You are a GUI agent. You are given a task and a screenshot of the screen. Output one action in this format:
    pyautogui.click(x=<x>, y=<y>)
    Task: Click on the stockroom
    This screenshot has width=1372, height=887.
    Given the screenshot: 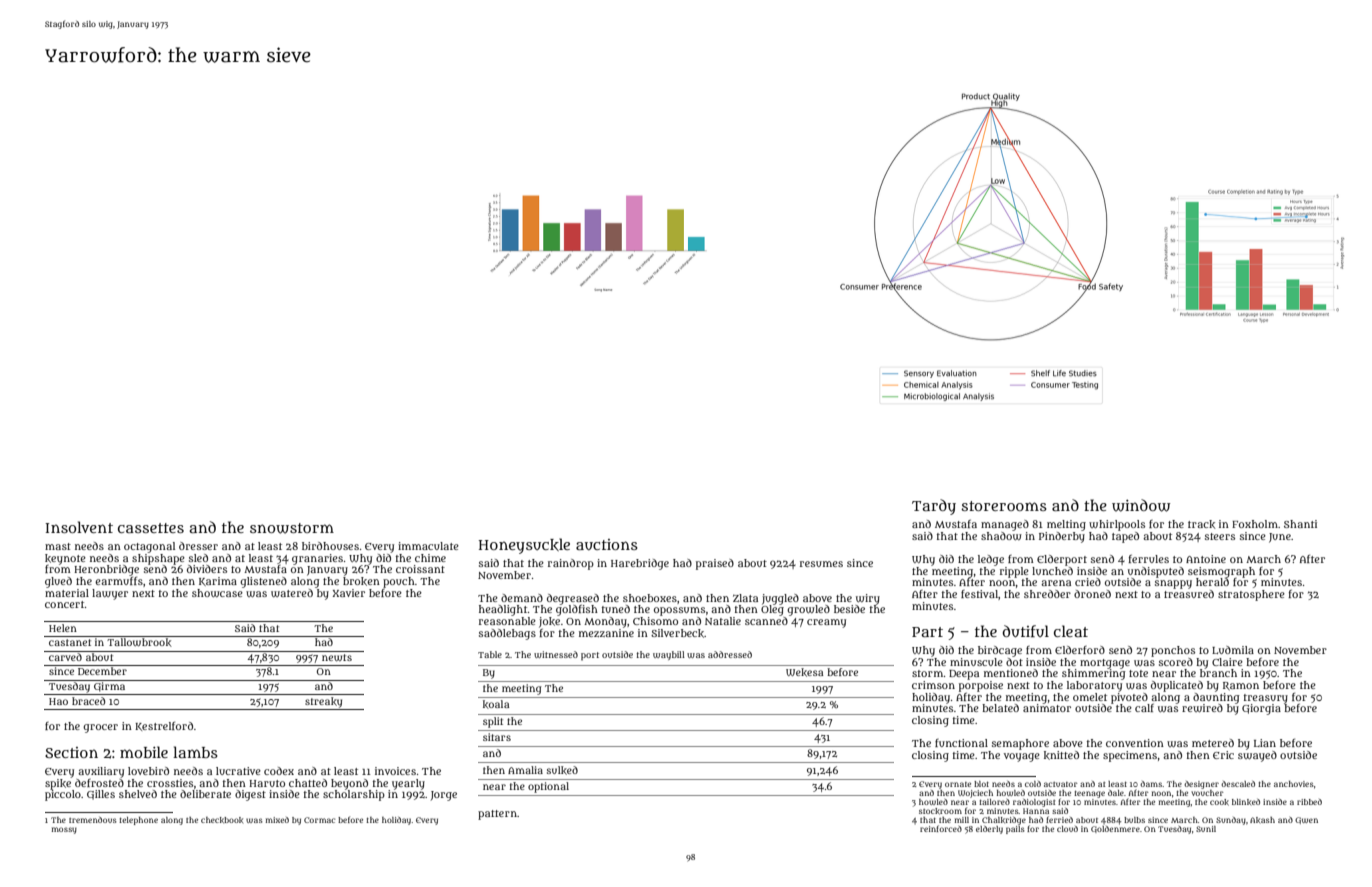 What is the action you would take?
    pyautogui.click(x=940, y=811)
